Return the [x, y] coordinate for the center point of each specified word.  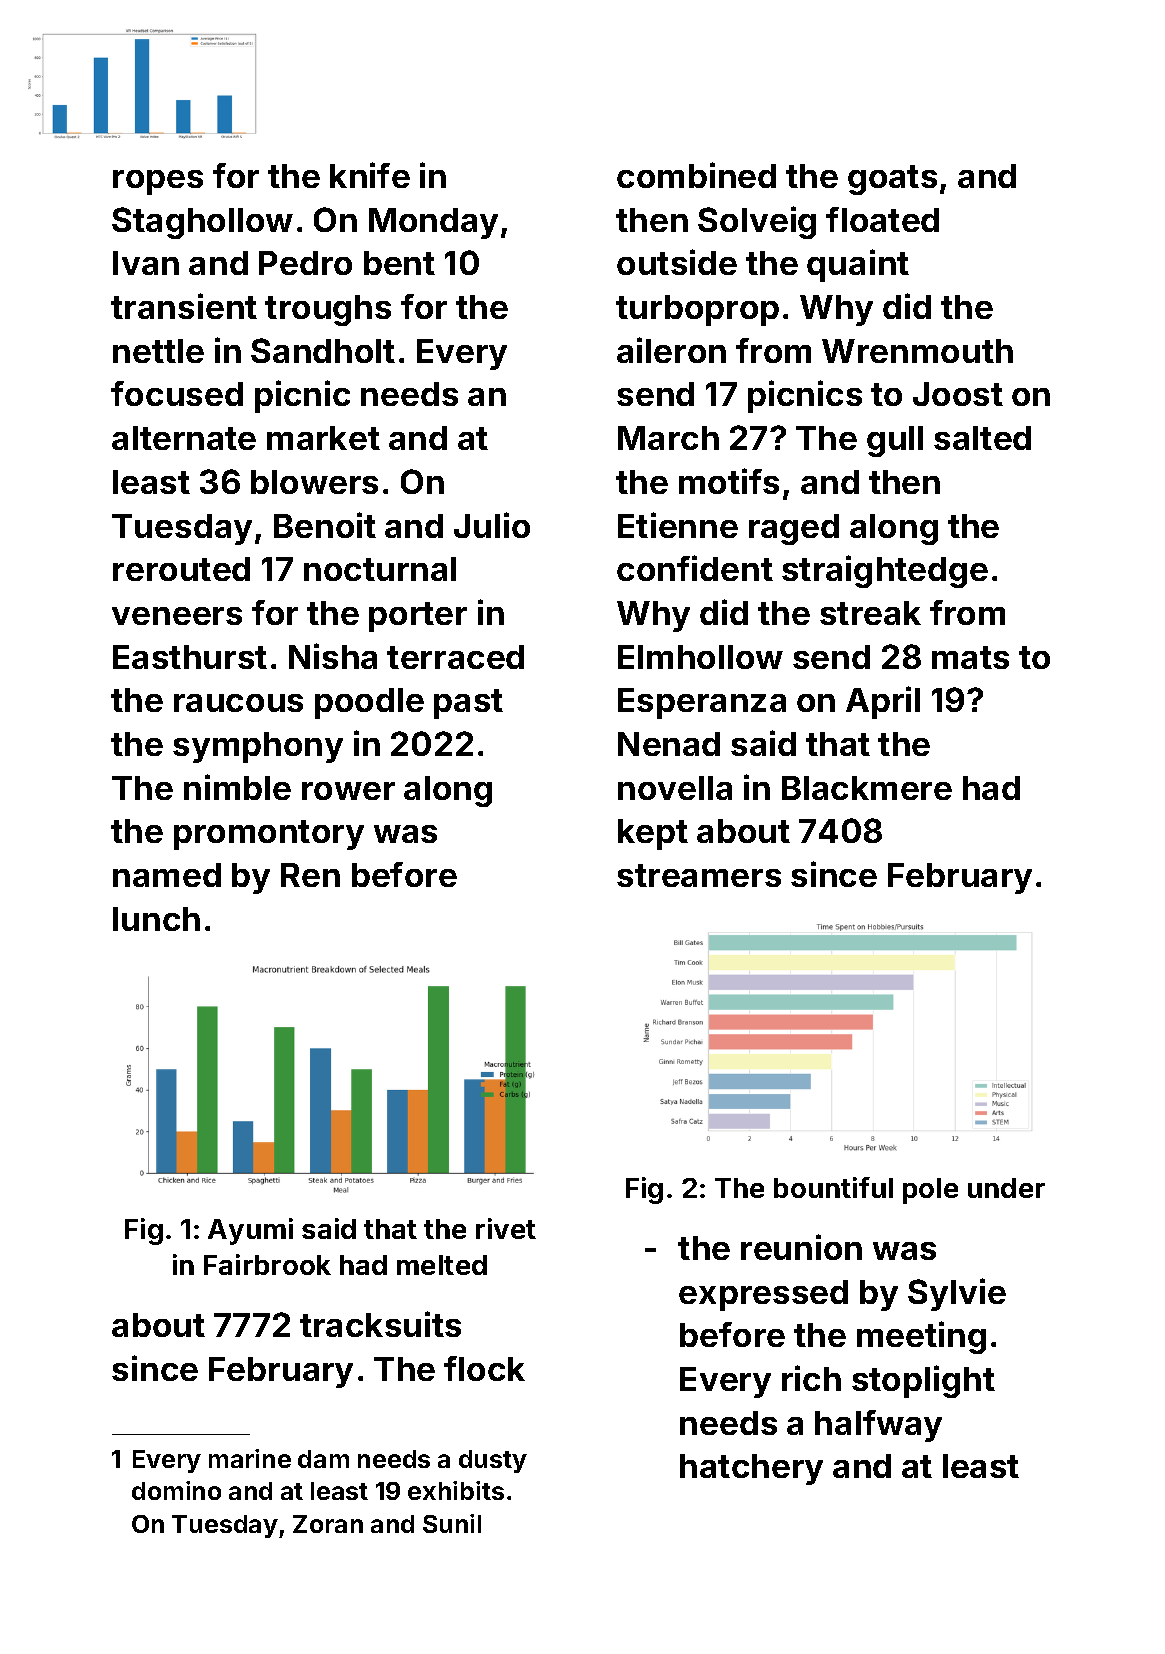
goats [892, 180]
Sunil [452, 1523]
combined [696, 175]
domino [176, 1490]
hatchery [751, 1469]
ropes [158, 182]
